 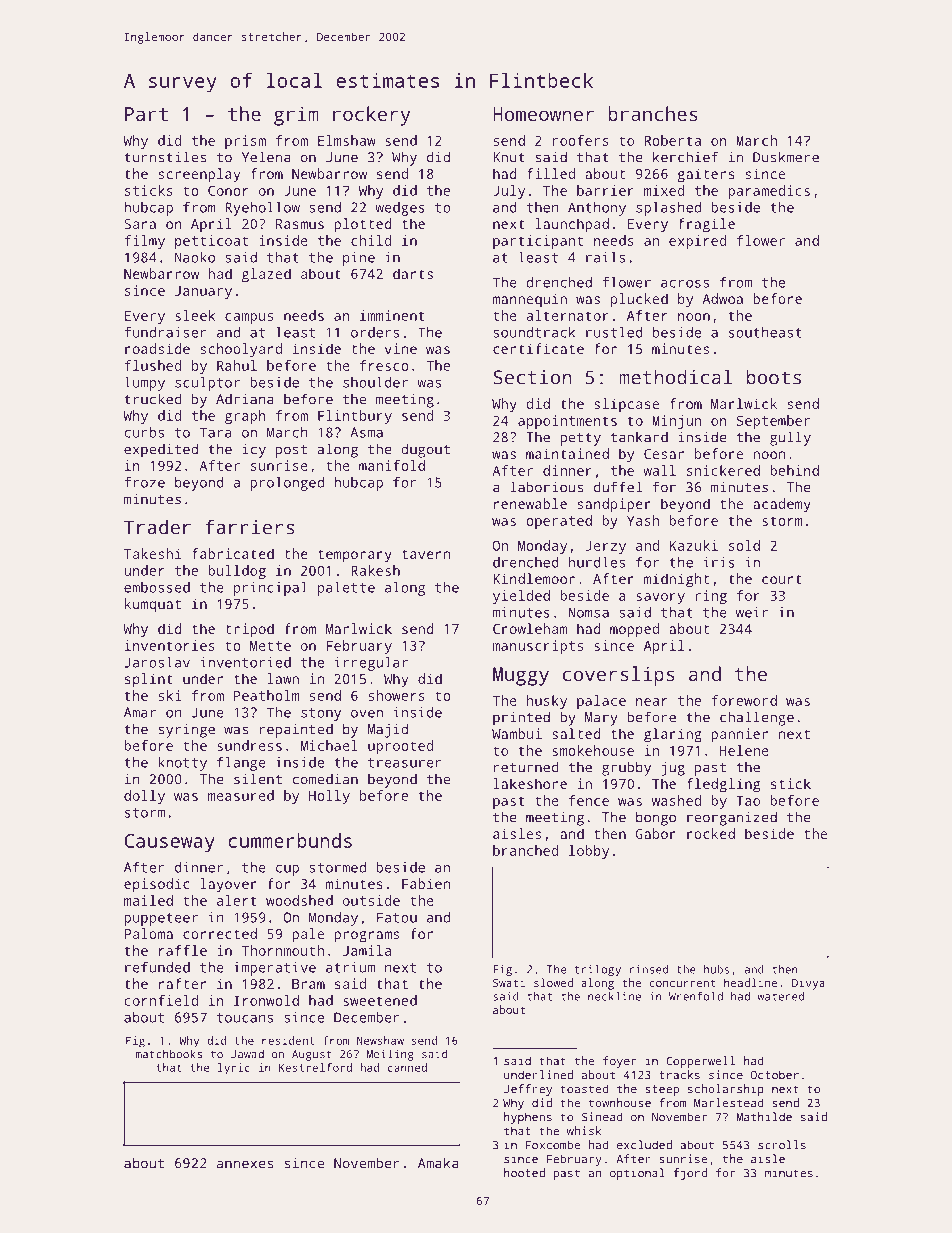 I want to click on branches, so click(x=653, y=113).
